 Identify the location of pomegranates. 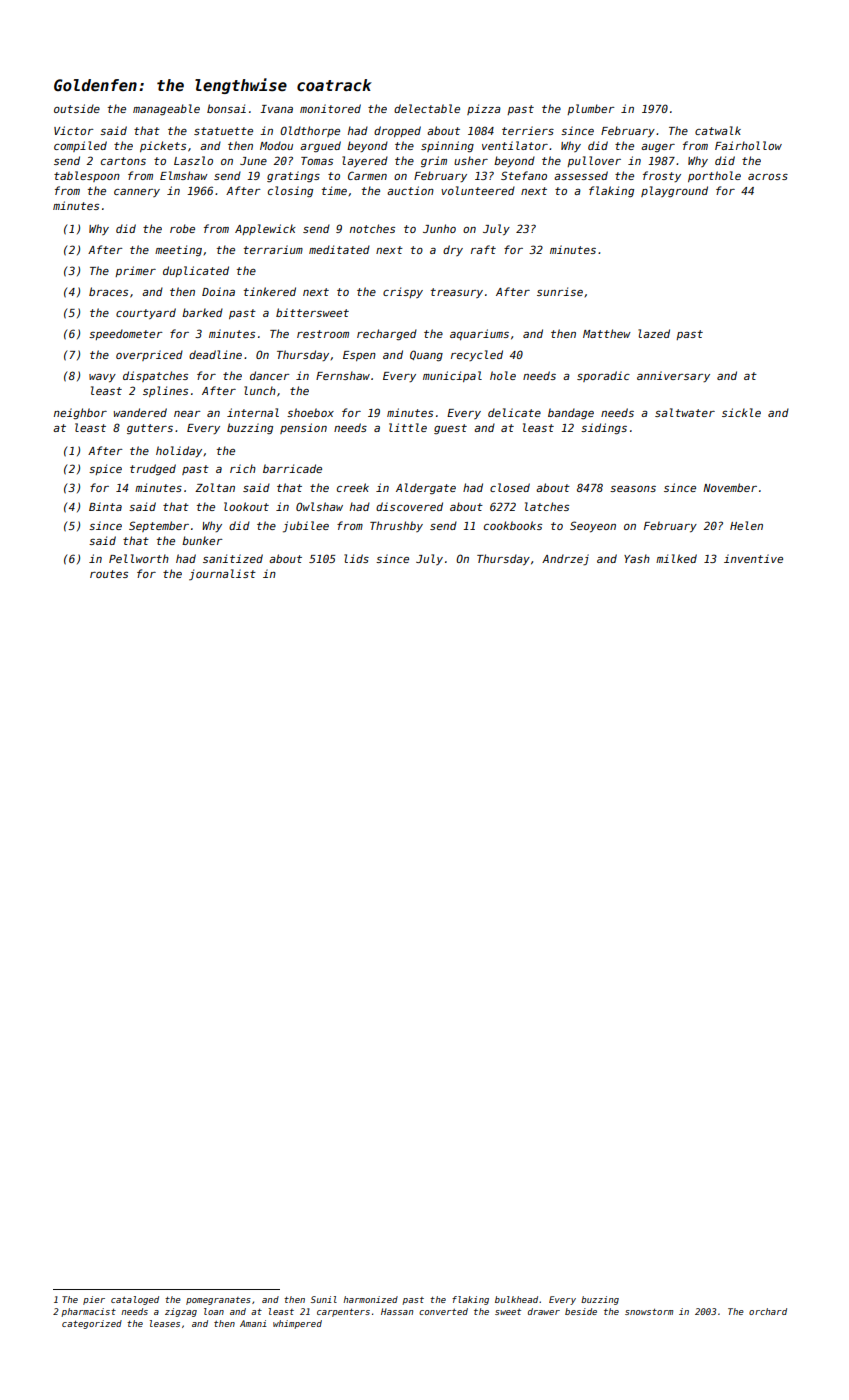
(218, 1301).
